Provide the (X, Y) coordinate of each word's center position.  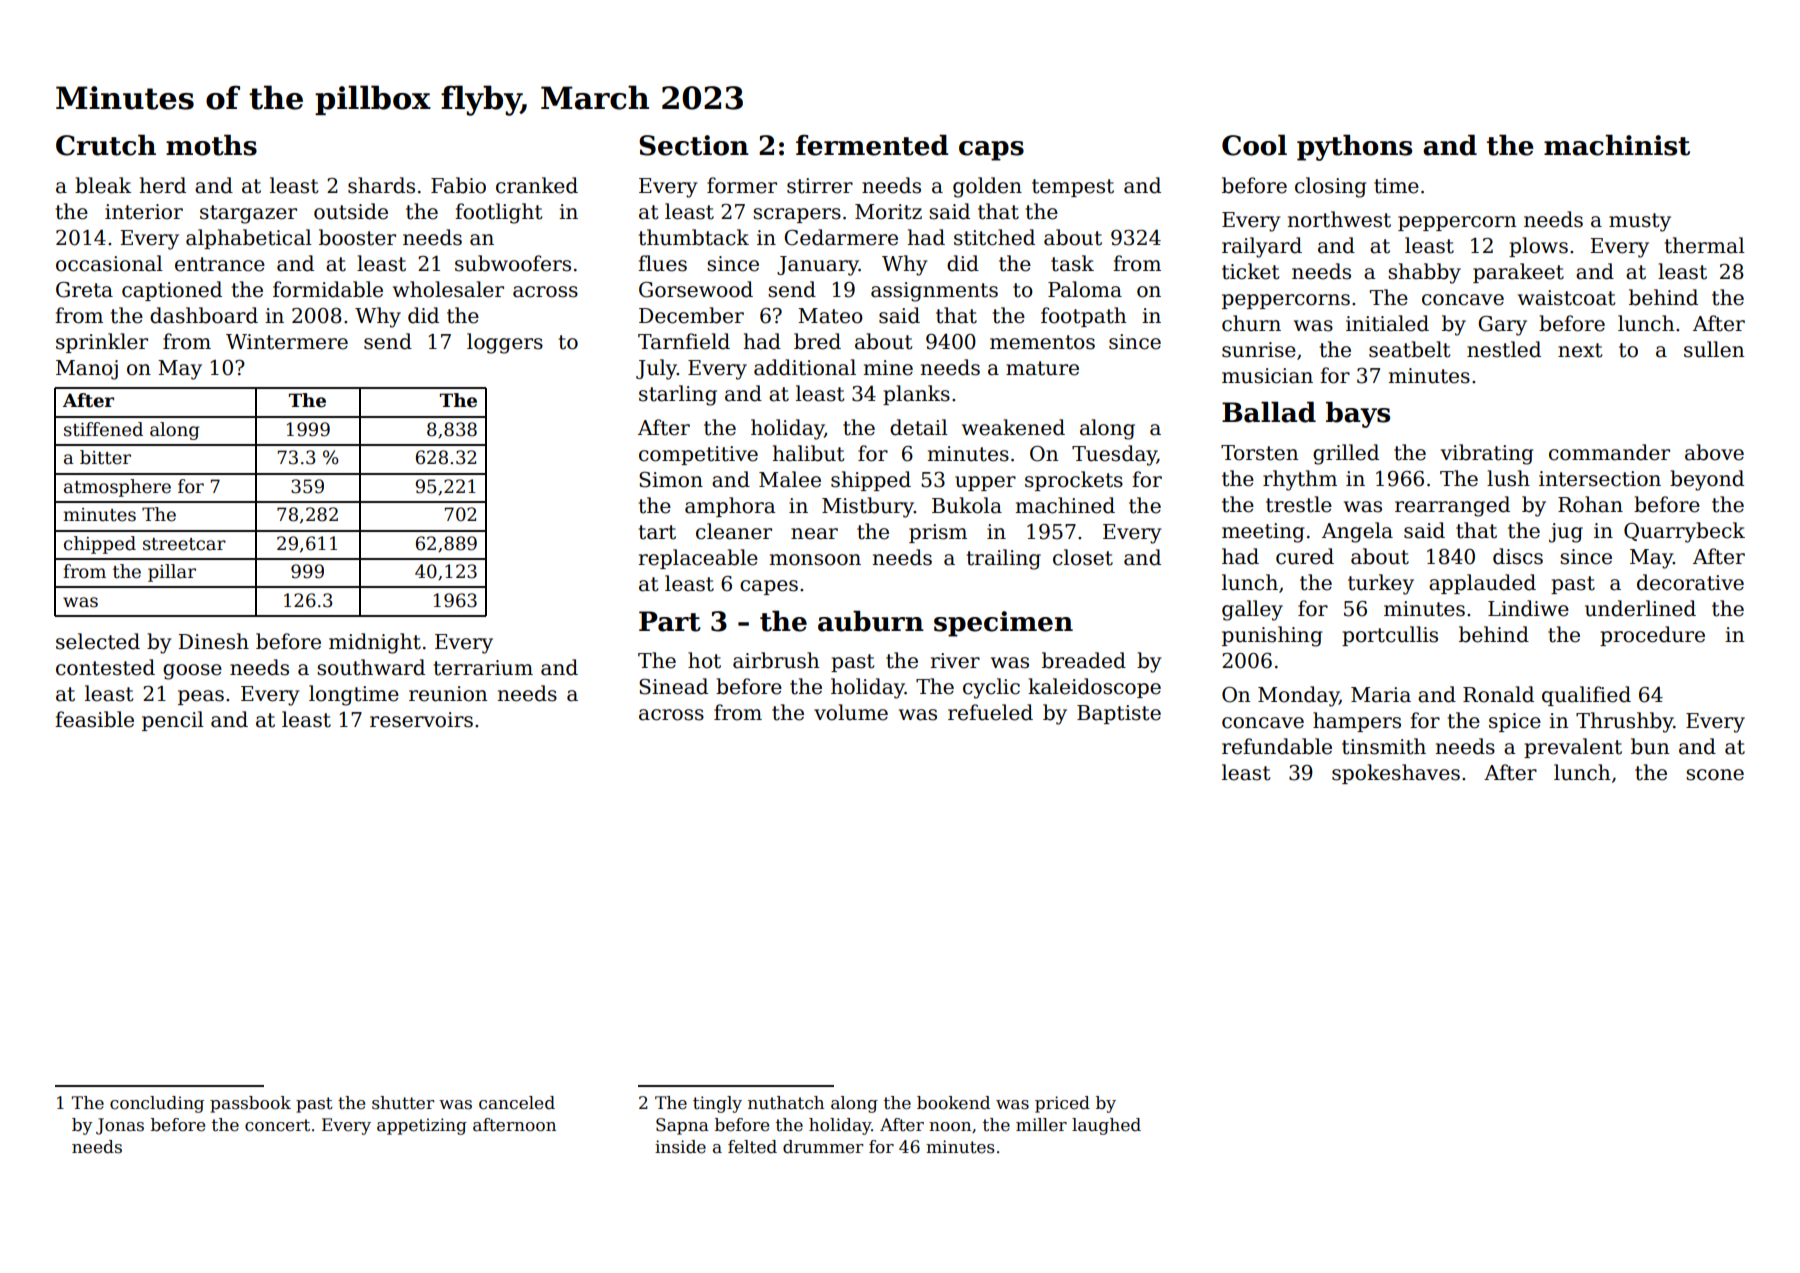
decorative (1690, 582)
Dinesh (213, 641)
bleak (103, 185)
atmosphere (117, 488)
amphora (730, 507)
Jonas (120, 1126)
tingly (717, 1104)
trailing (1004, 559)
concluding (157, 1104)
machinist (1617, 145)
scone (1715, 775)
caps (991, 151)
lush (1508, 478)
